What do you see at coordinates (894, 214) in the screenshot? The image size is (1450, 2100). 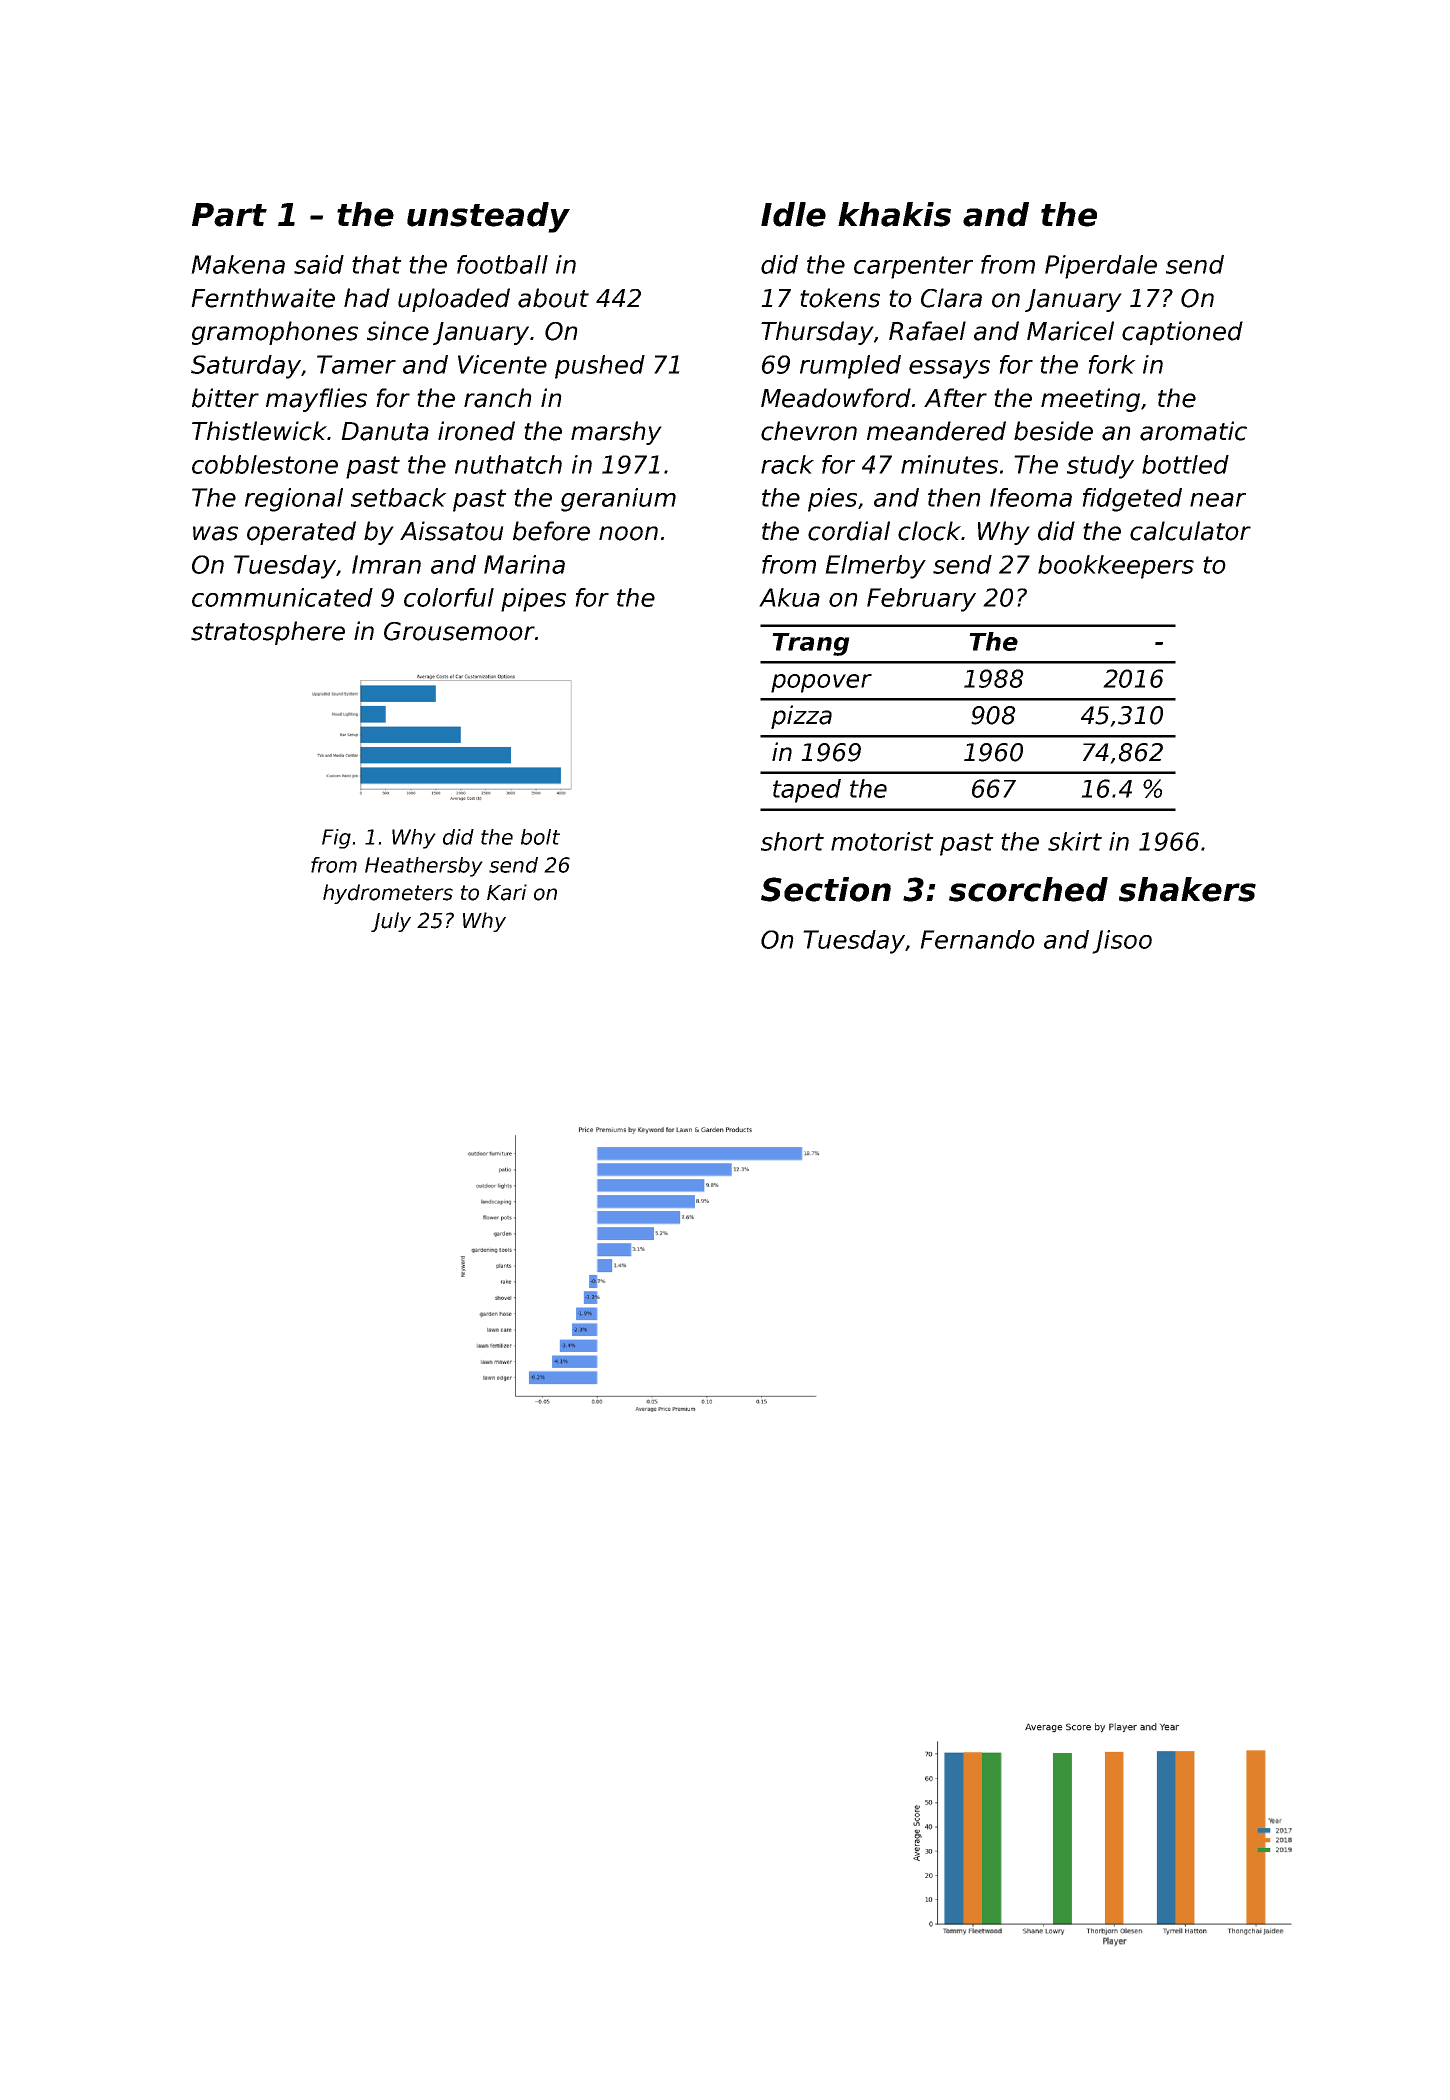 I see `khakis` at bounding box center [894, 214].
